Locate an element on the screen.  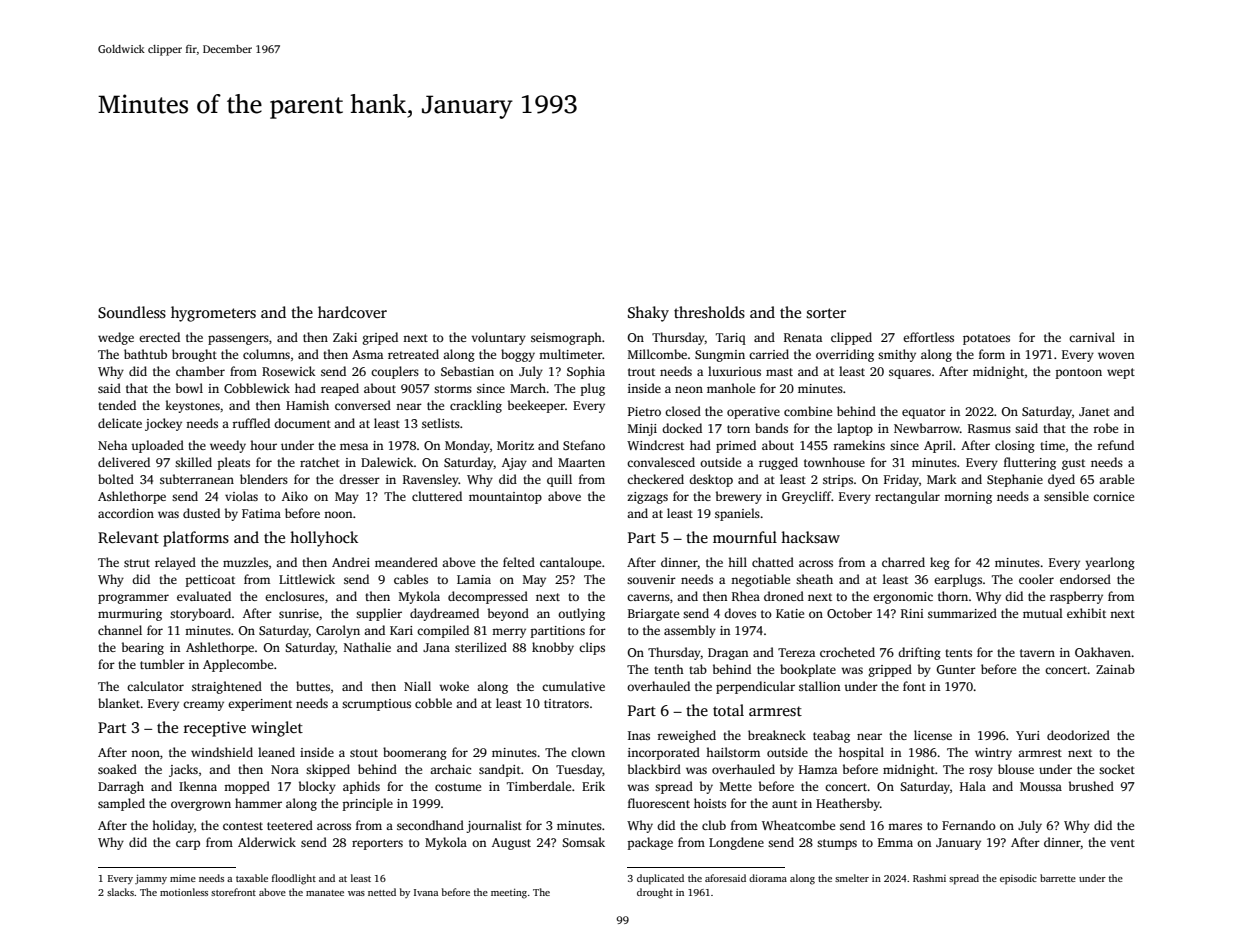
total is located at coordinates (728, 710).
